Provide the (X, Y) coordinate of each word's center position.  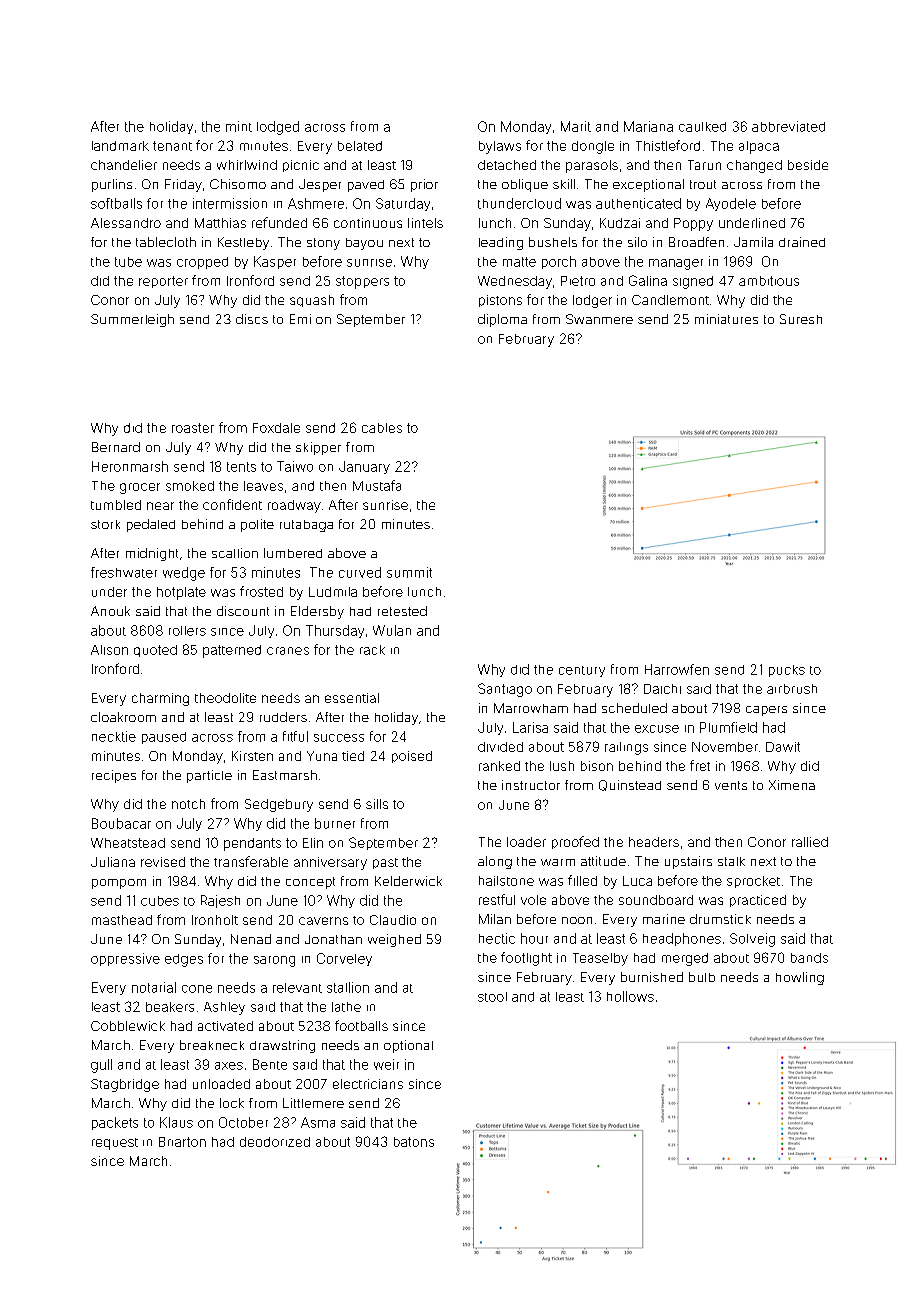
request (115, 1144)
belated (360, 146)
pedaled (151, 525)
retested (402, 611)
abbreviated (788, 126)
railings (626, 748)
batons (414, 1142)
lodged (278, 128)
